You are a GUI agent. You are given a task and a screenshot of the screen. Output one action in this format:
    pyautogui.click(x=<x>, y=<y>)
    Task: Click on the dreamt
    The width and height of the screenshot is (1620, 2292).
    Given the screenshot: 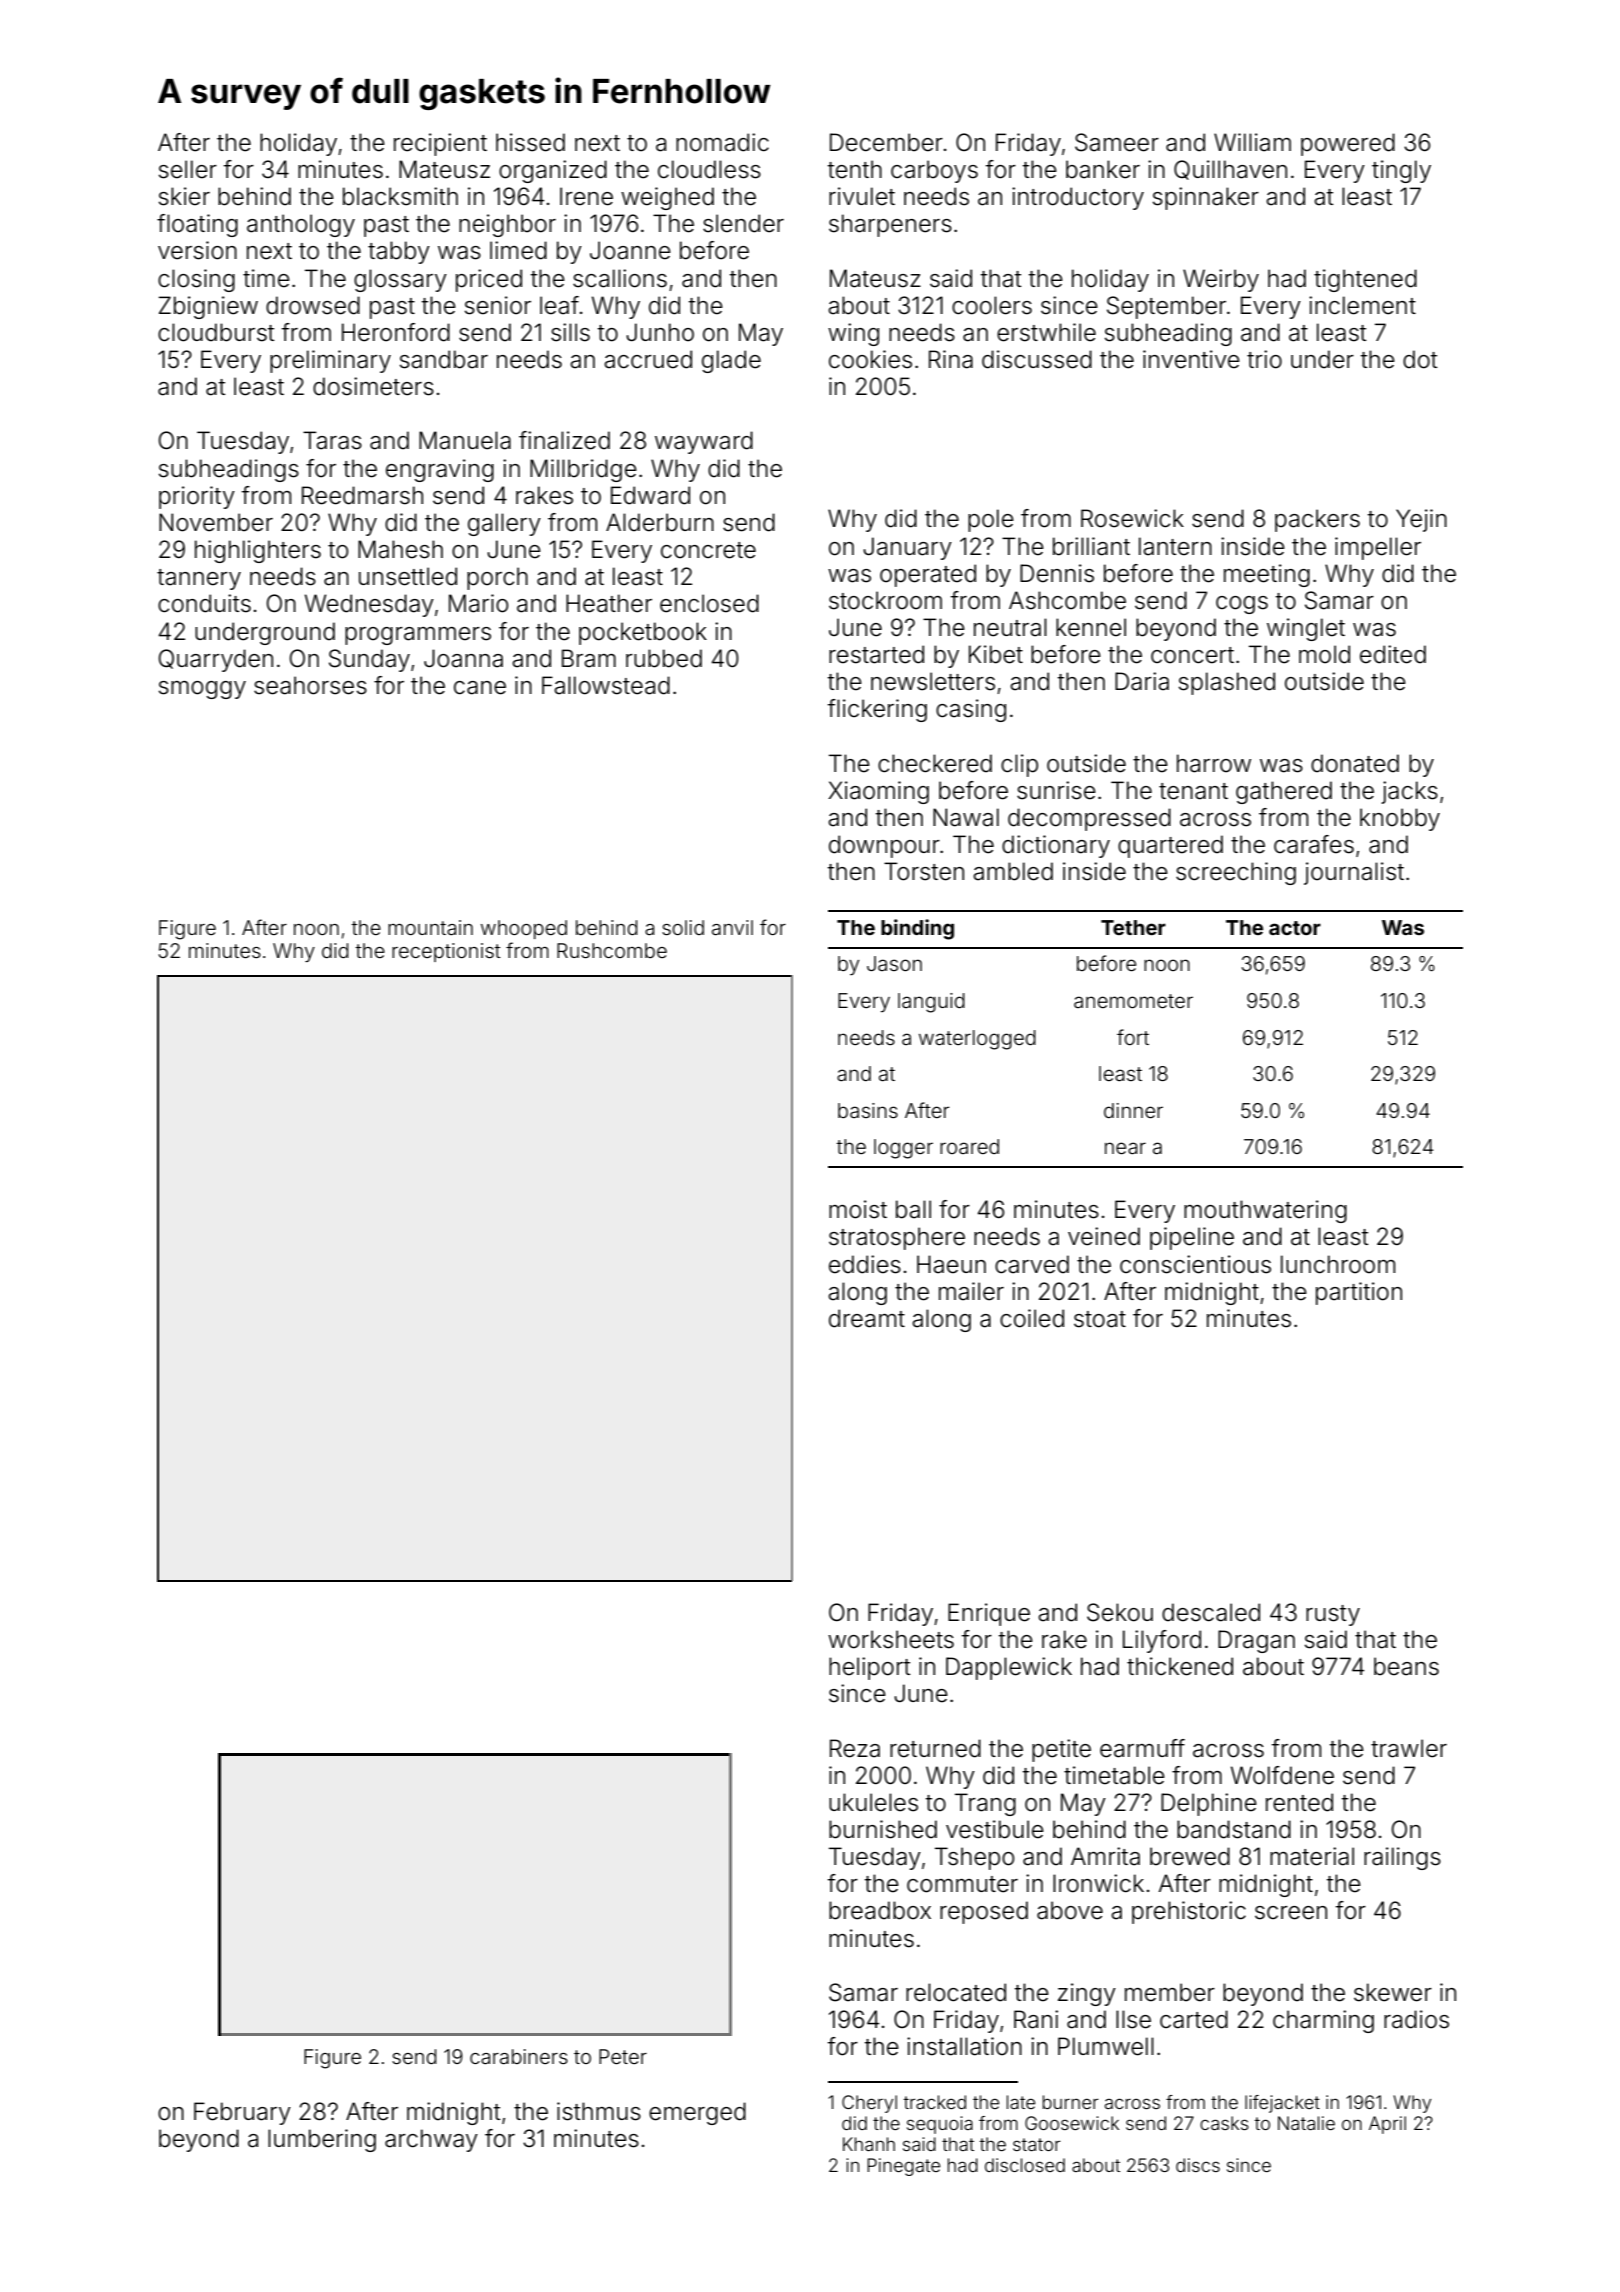 What is the action you would take?
    pyautogui.click(x=867, y=1318)
